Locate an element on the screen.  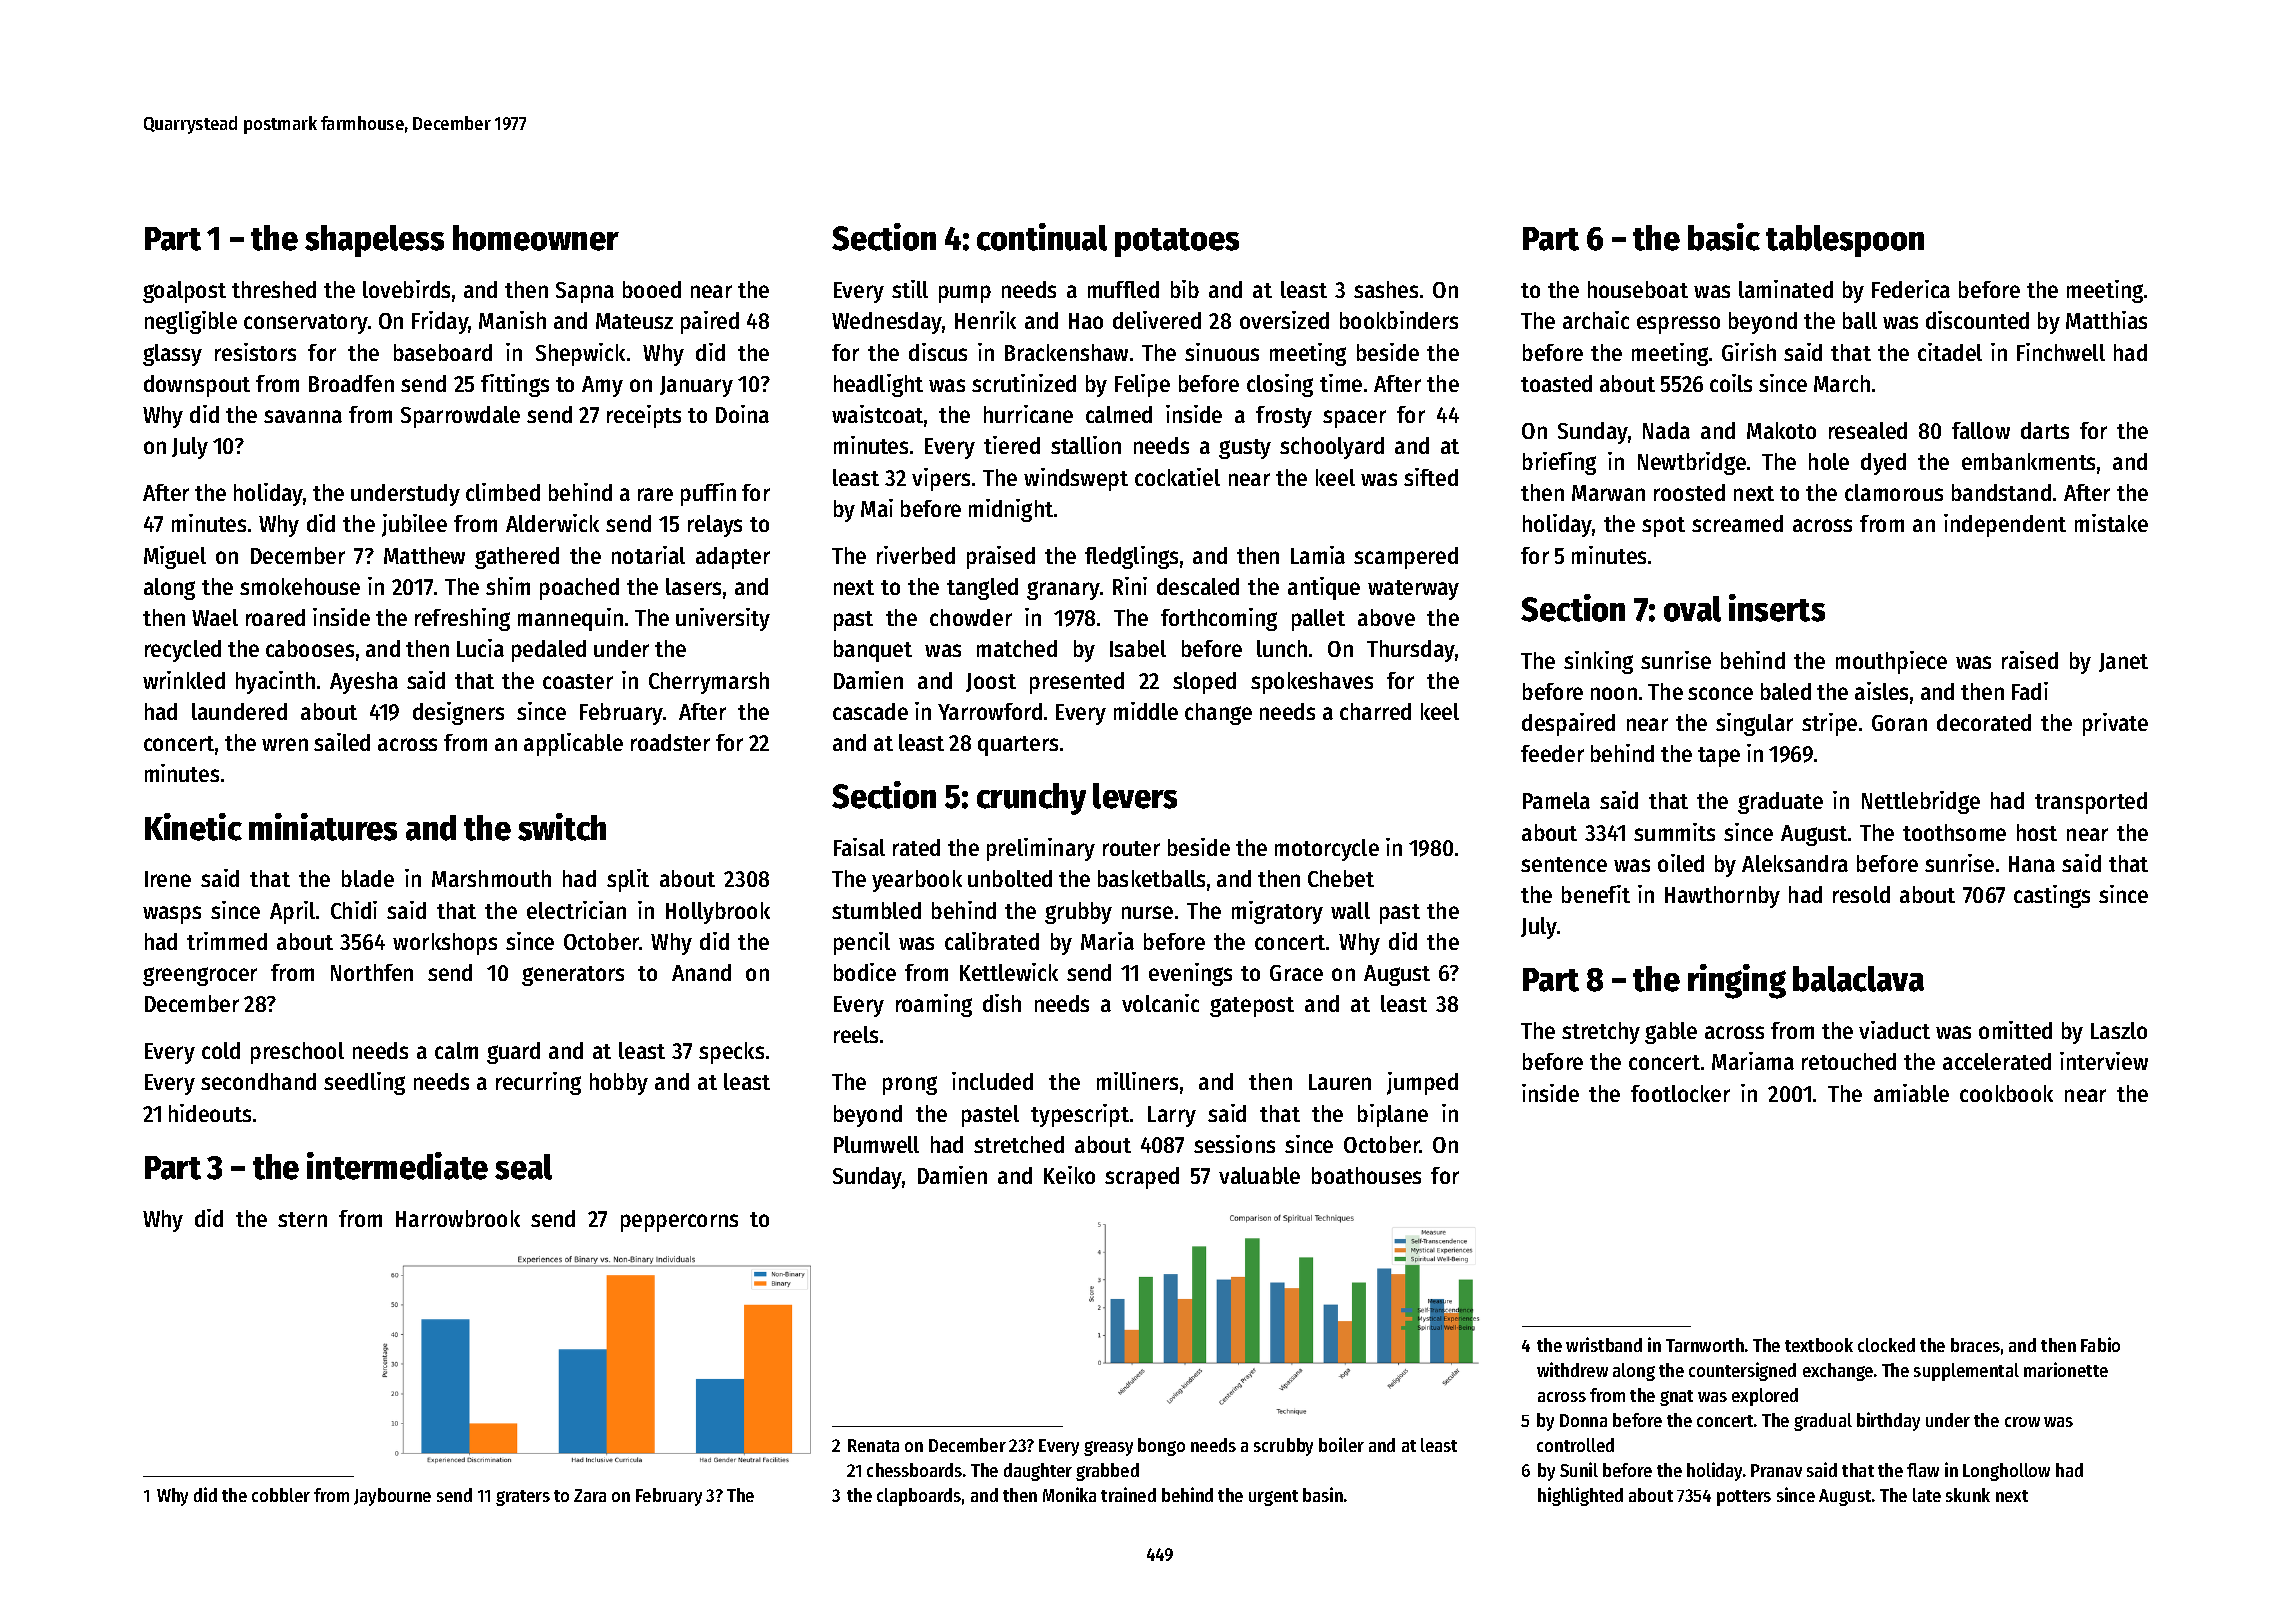
screamed is located at coordinates (1737, 523).
